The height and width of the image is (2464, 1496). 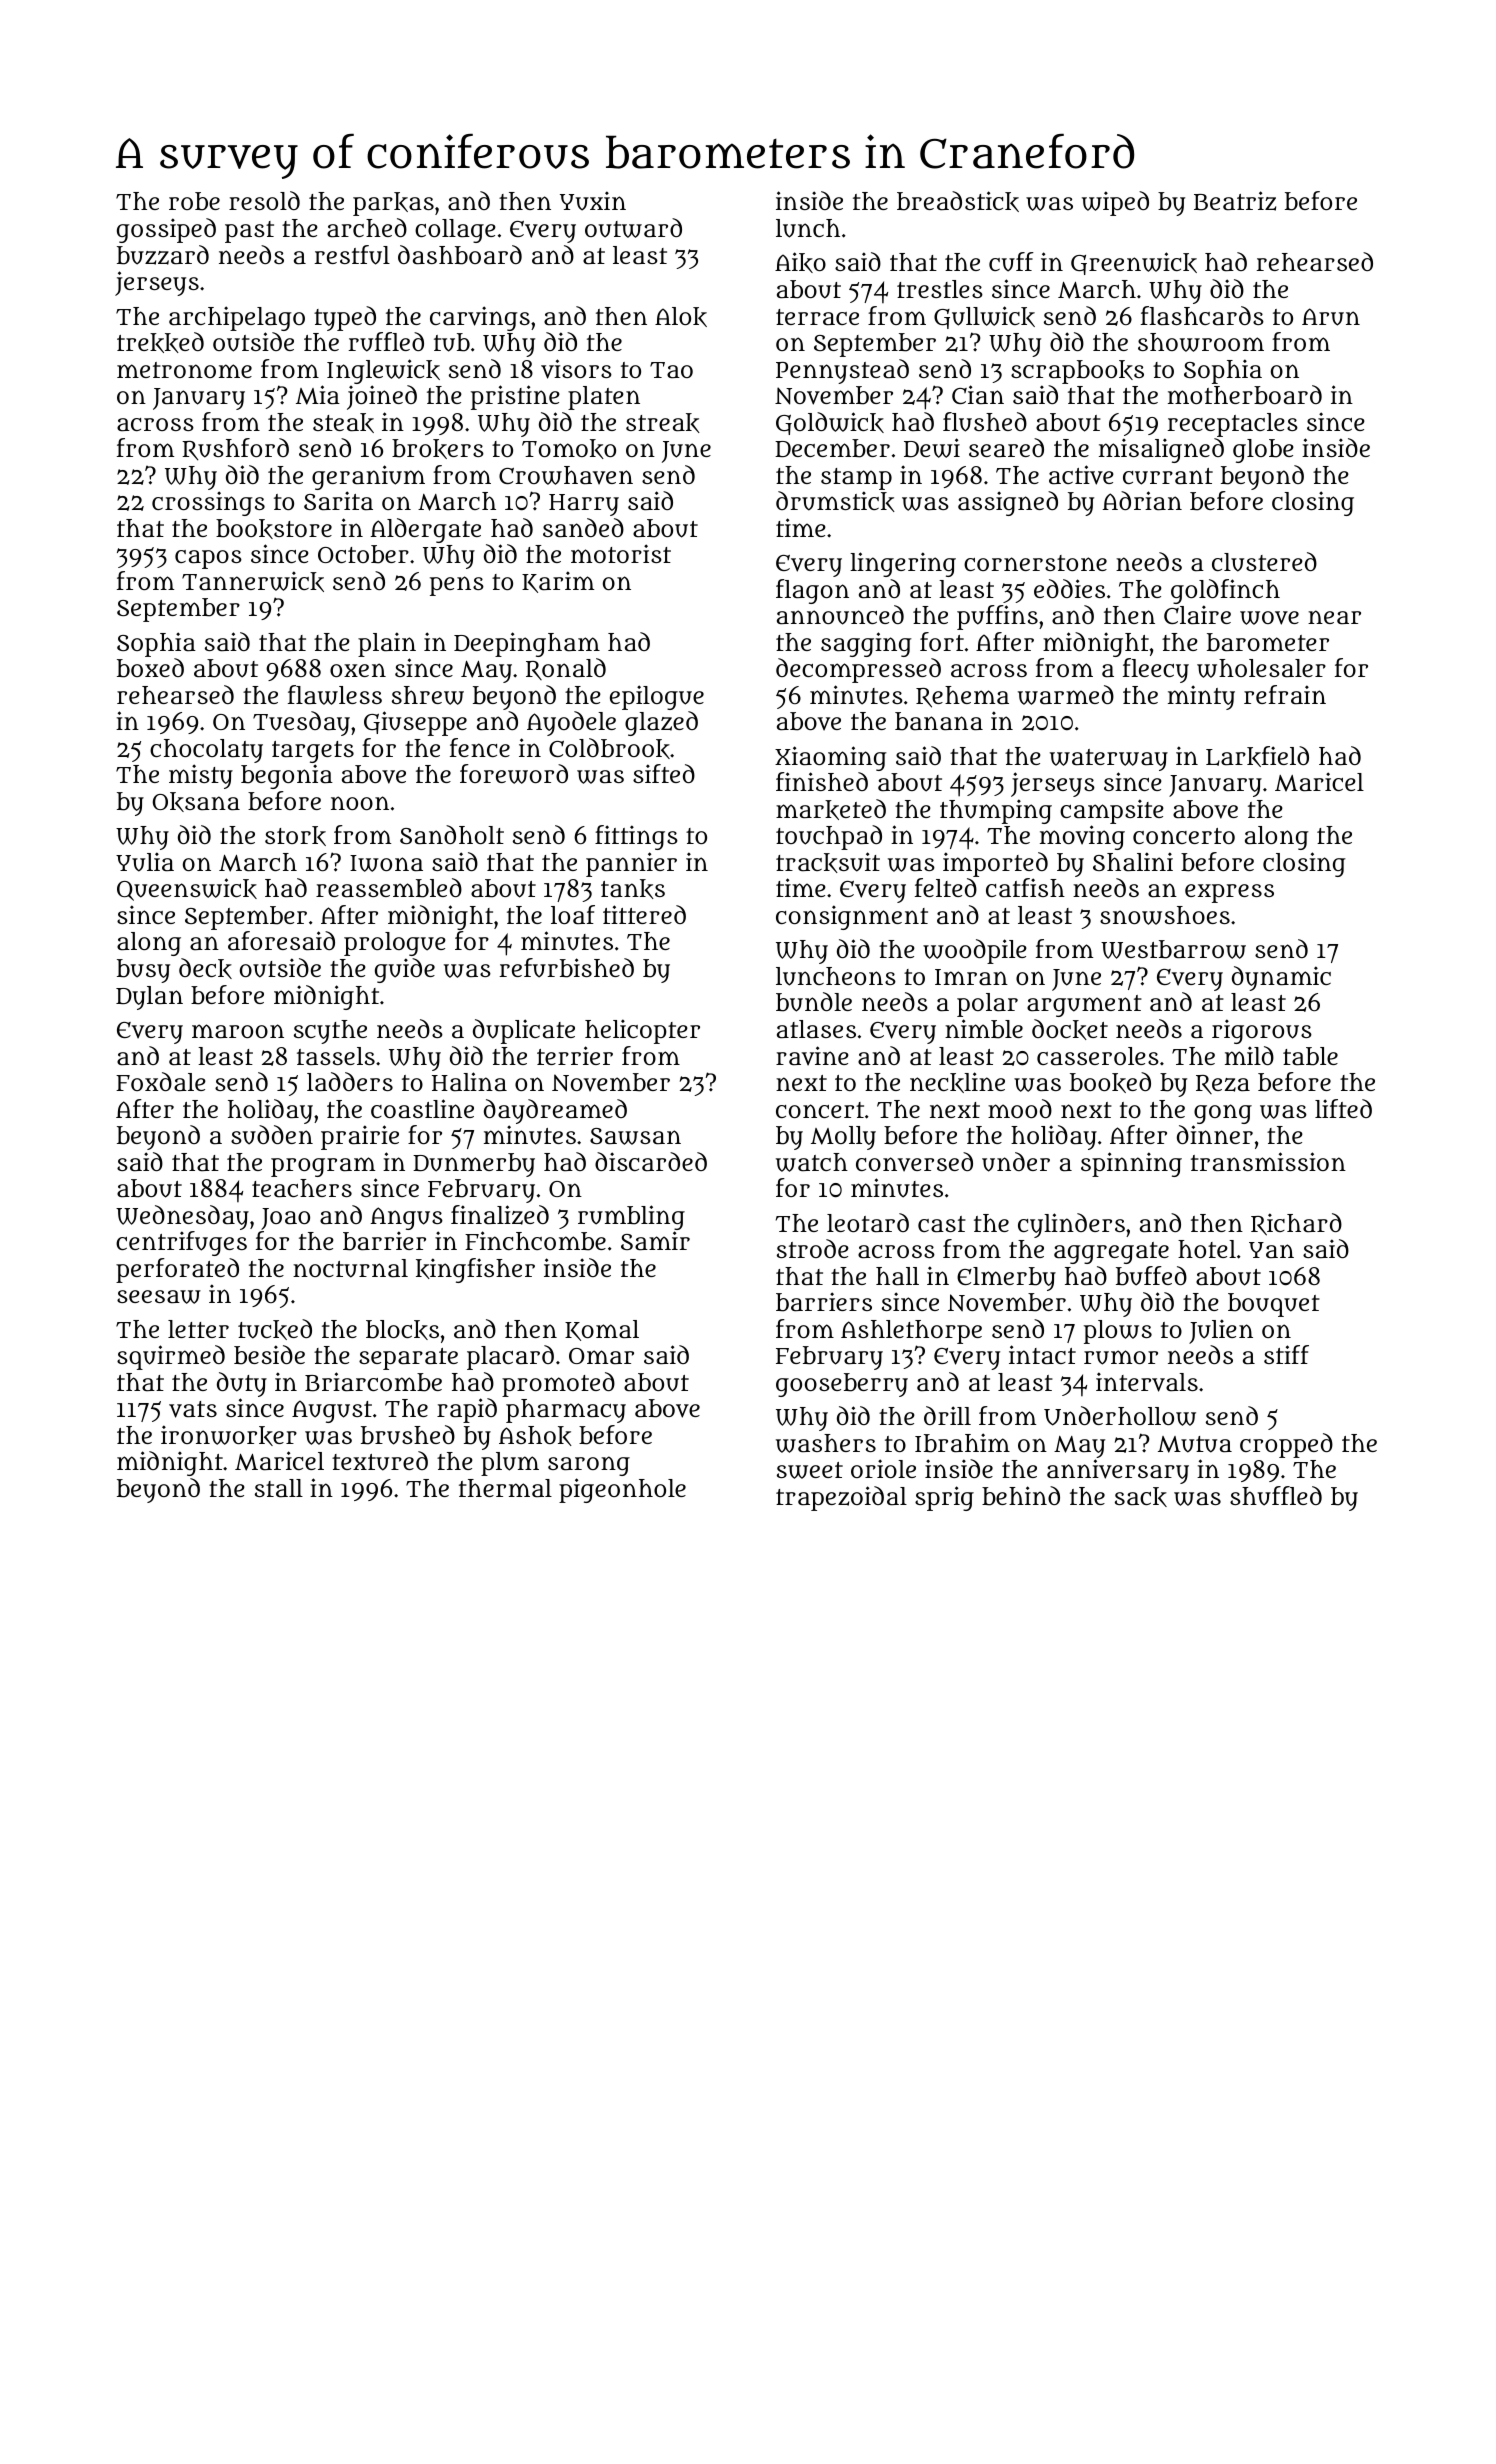 What do you see at coordinates (187, 889) in the image?
I see `Queenswick` at bounding box center [187, 889].
